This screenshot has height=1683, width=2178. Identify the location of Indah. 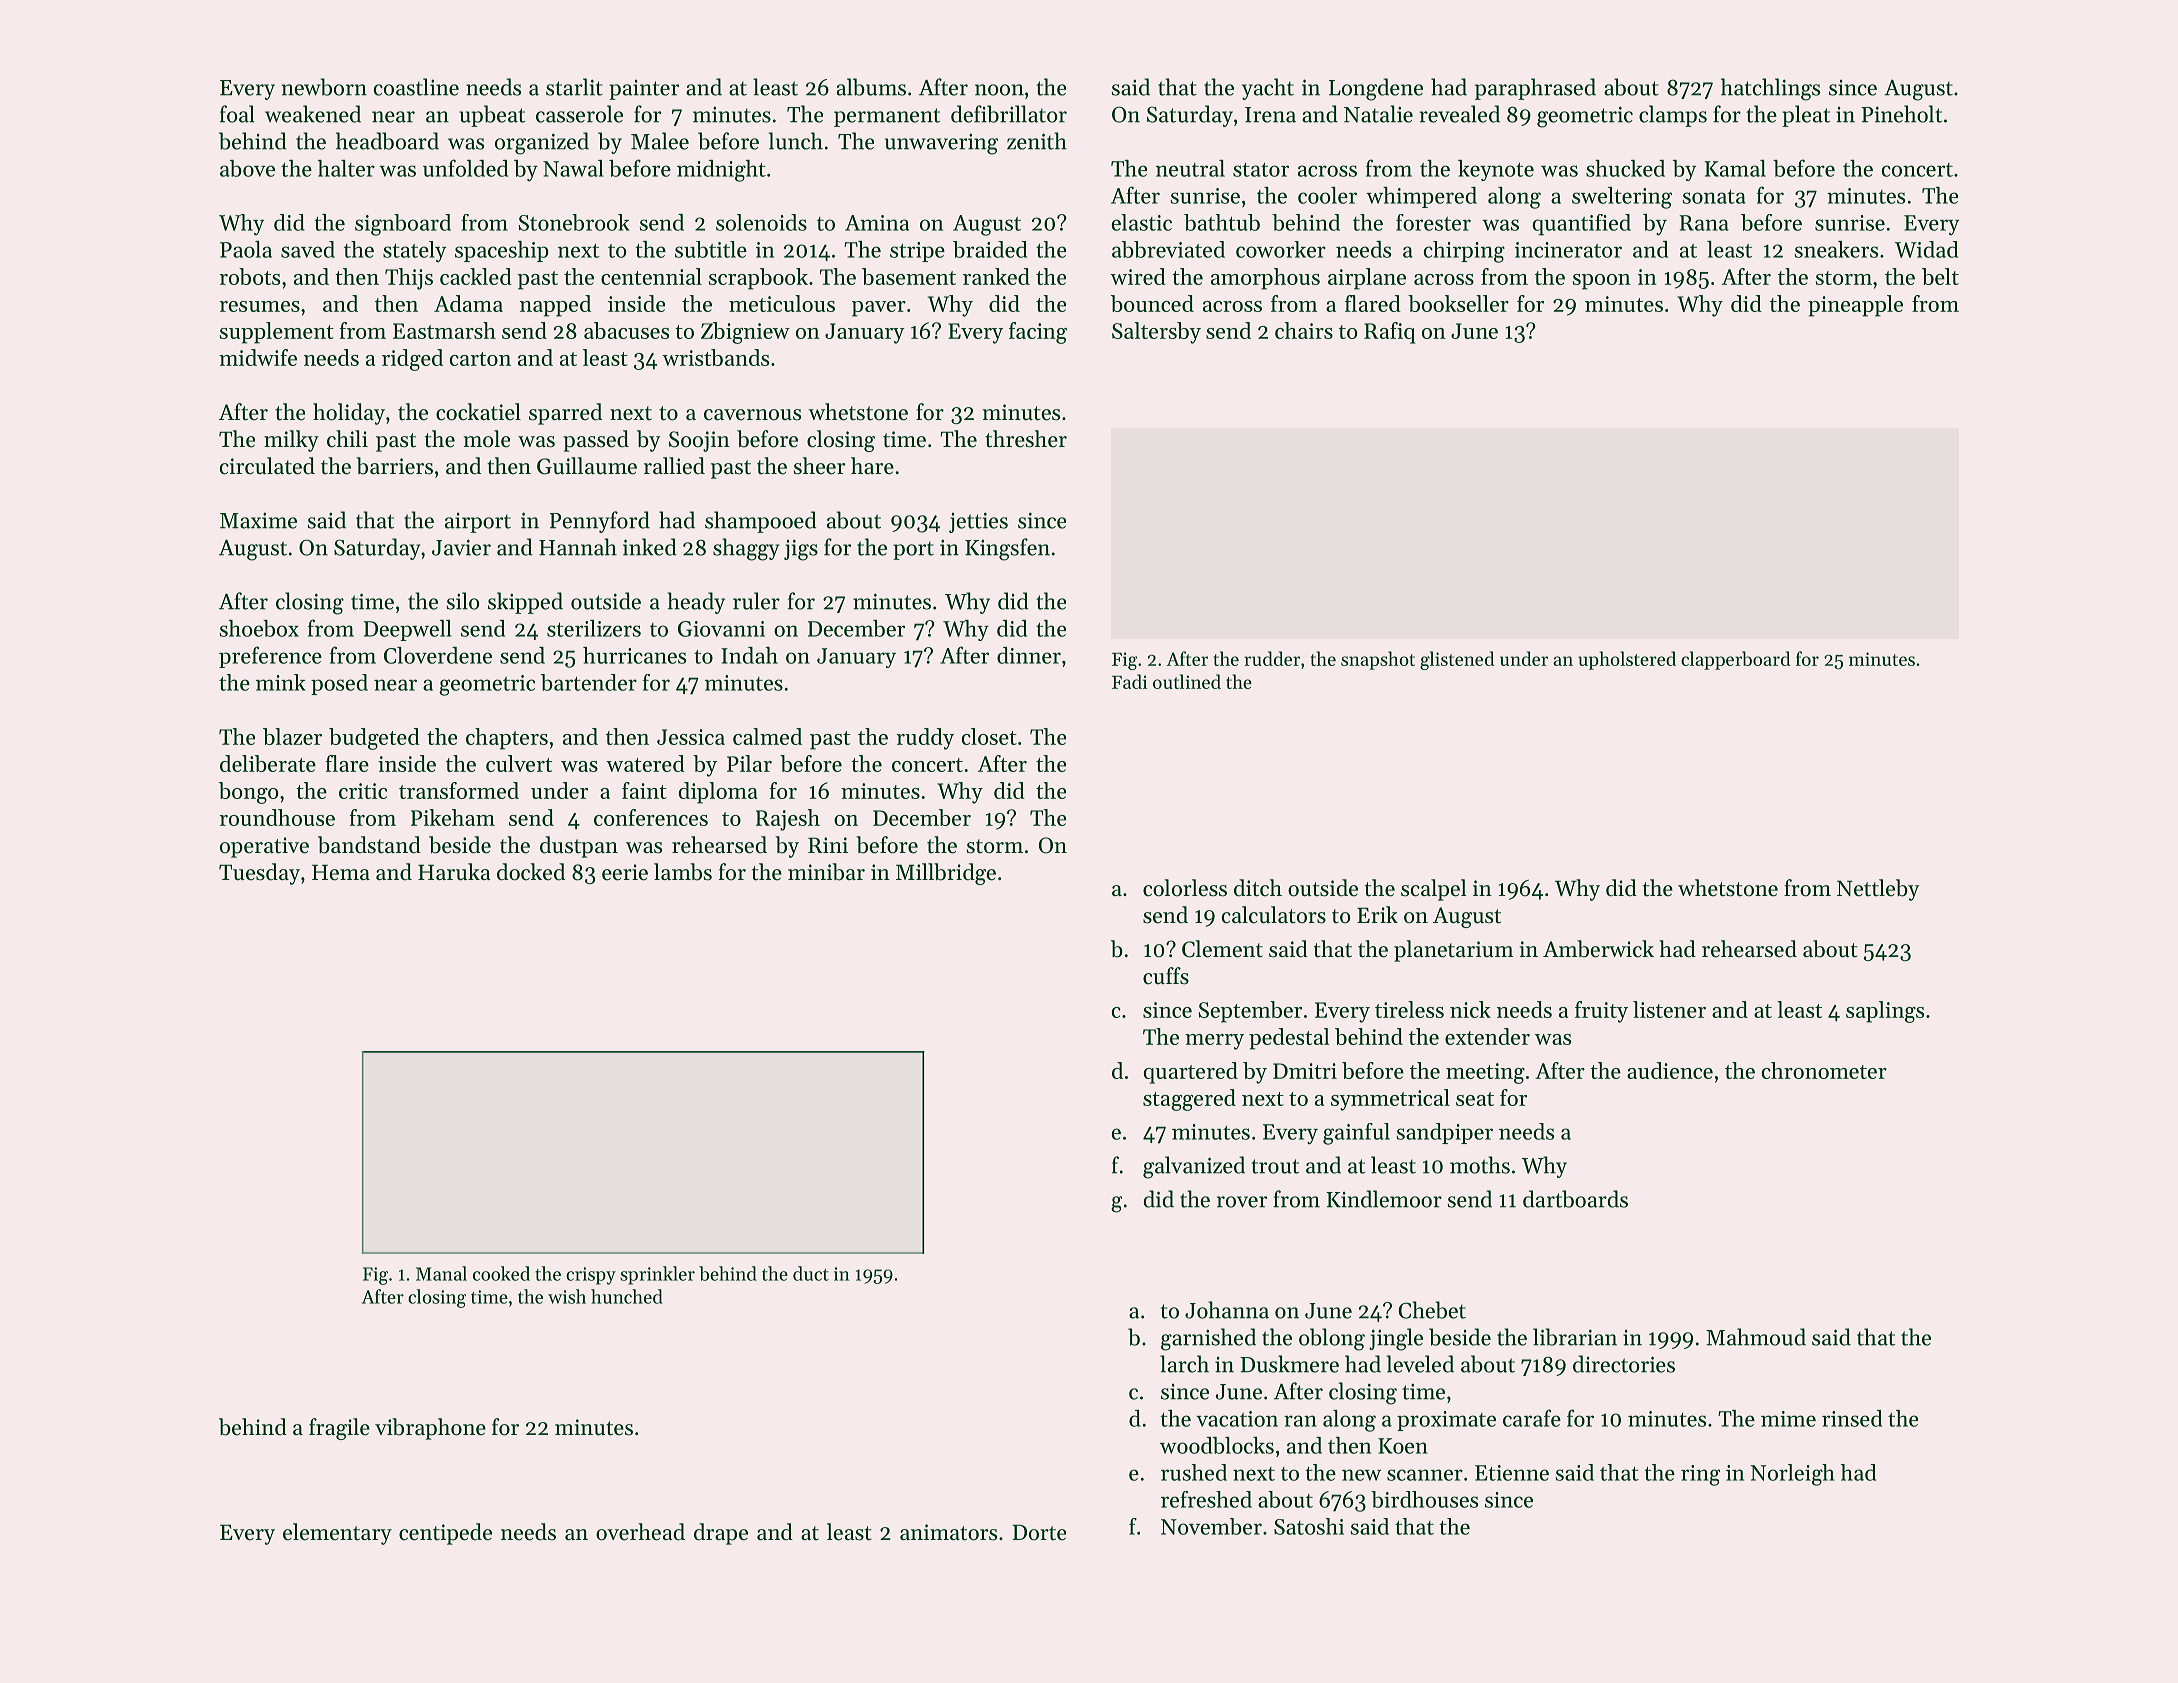
(749, 655).
